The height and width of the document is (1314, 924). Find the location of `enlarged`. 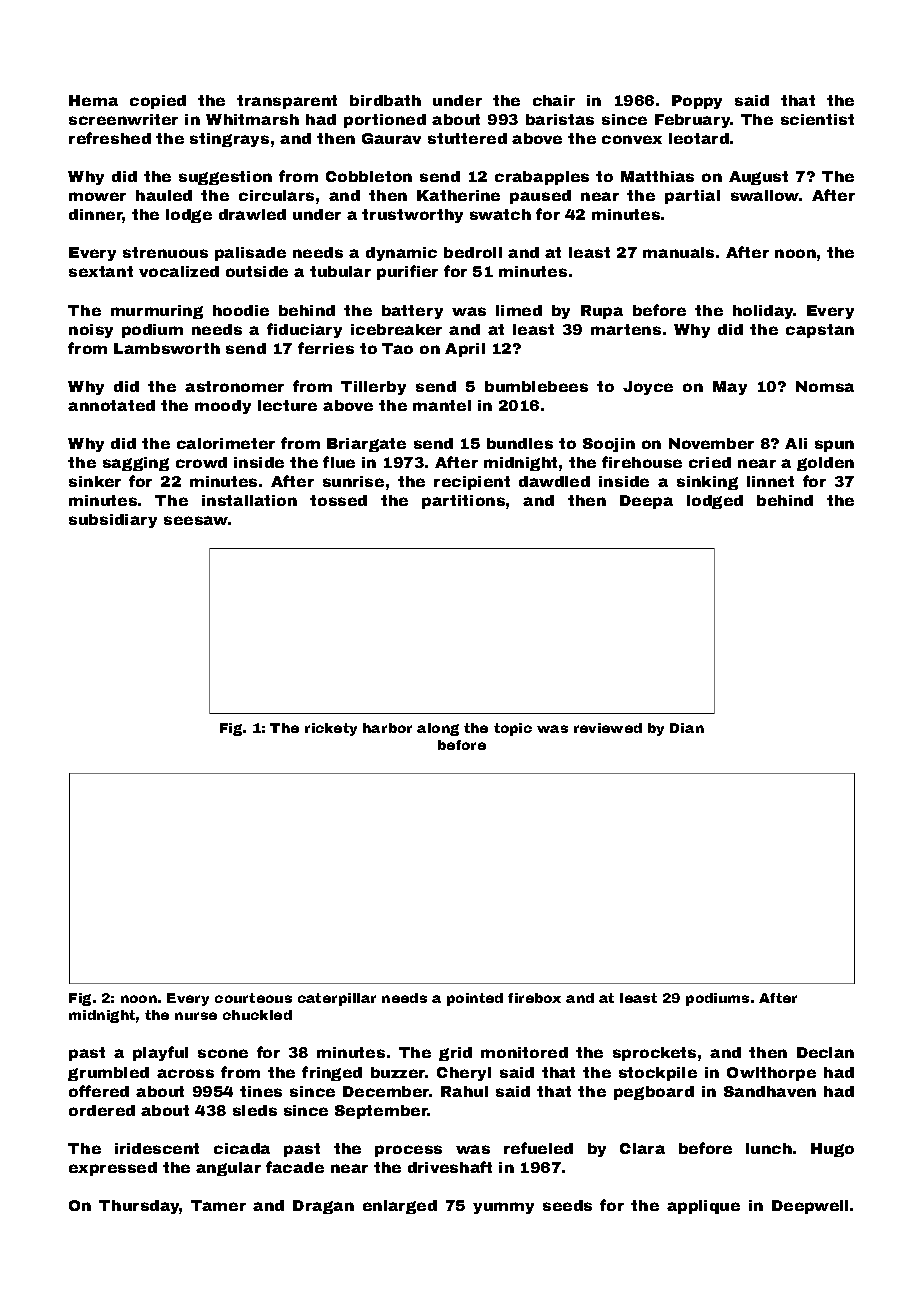

enlarged is located at coordinates (400, 1207).
